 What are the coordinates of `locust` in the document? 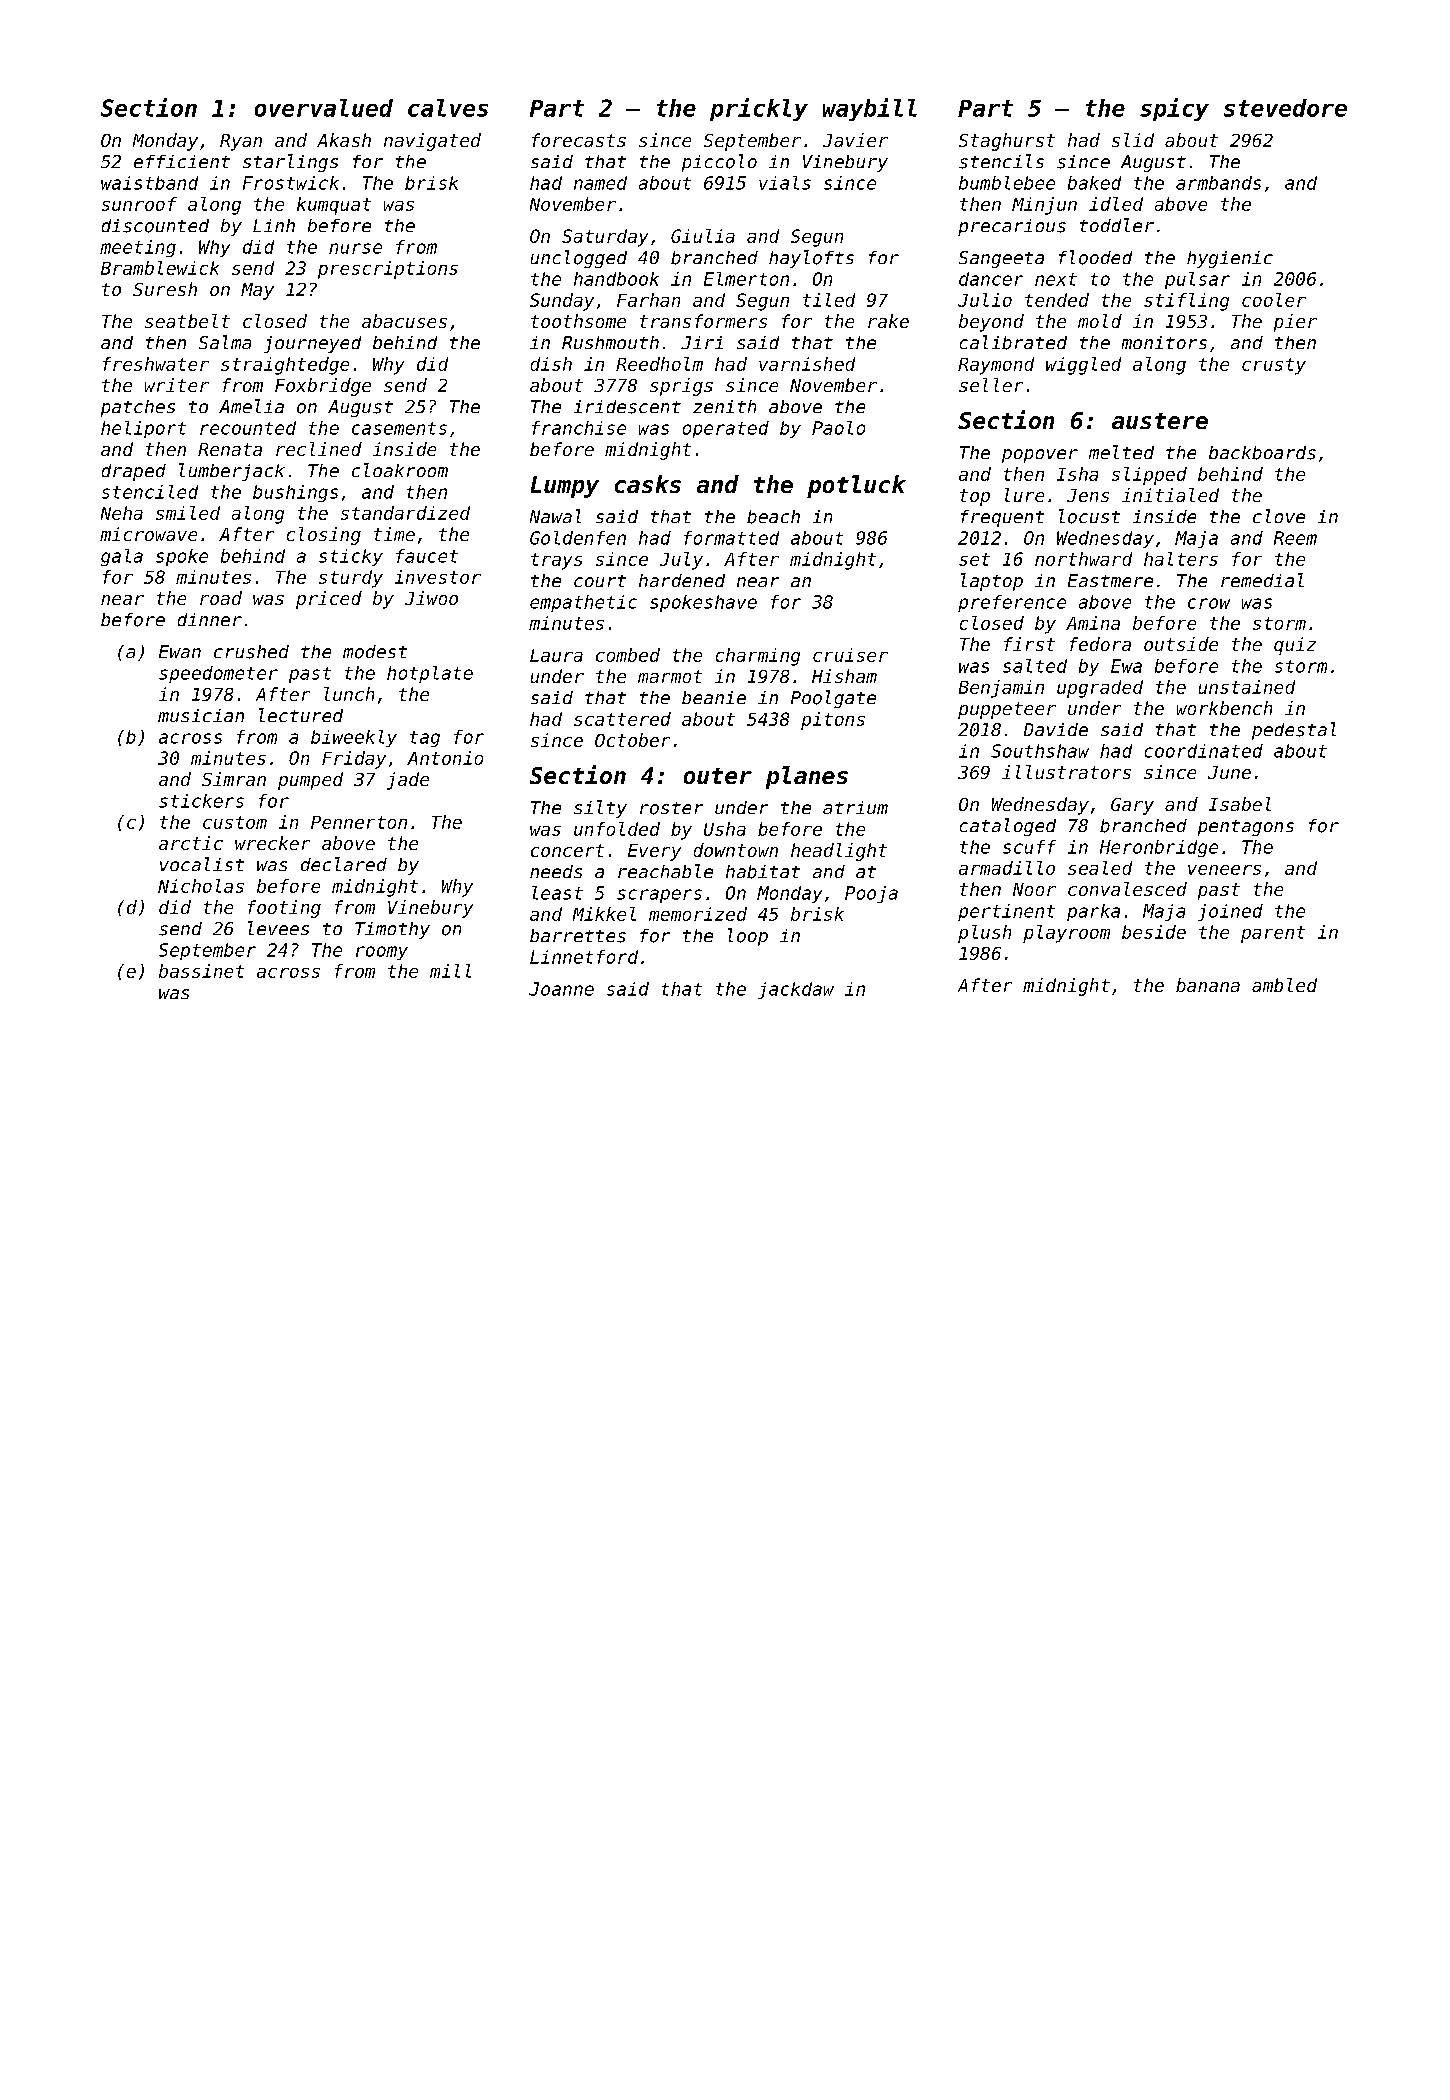 It's located at (1089, 516).
